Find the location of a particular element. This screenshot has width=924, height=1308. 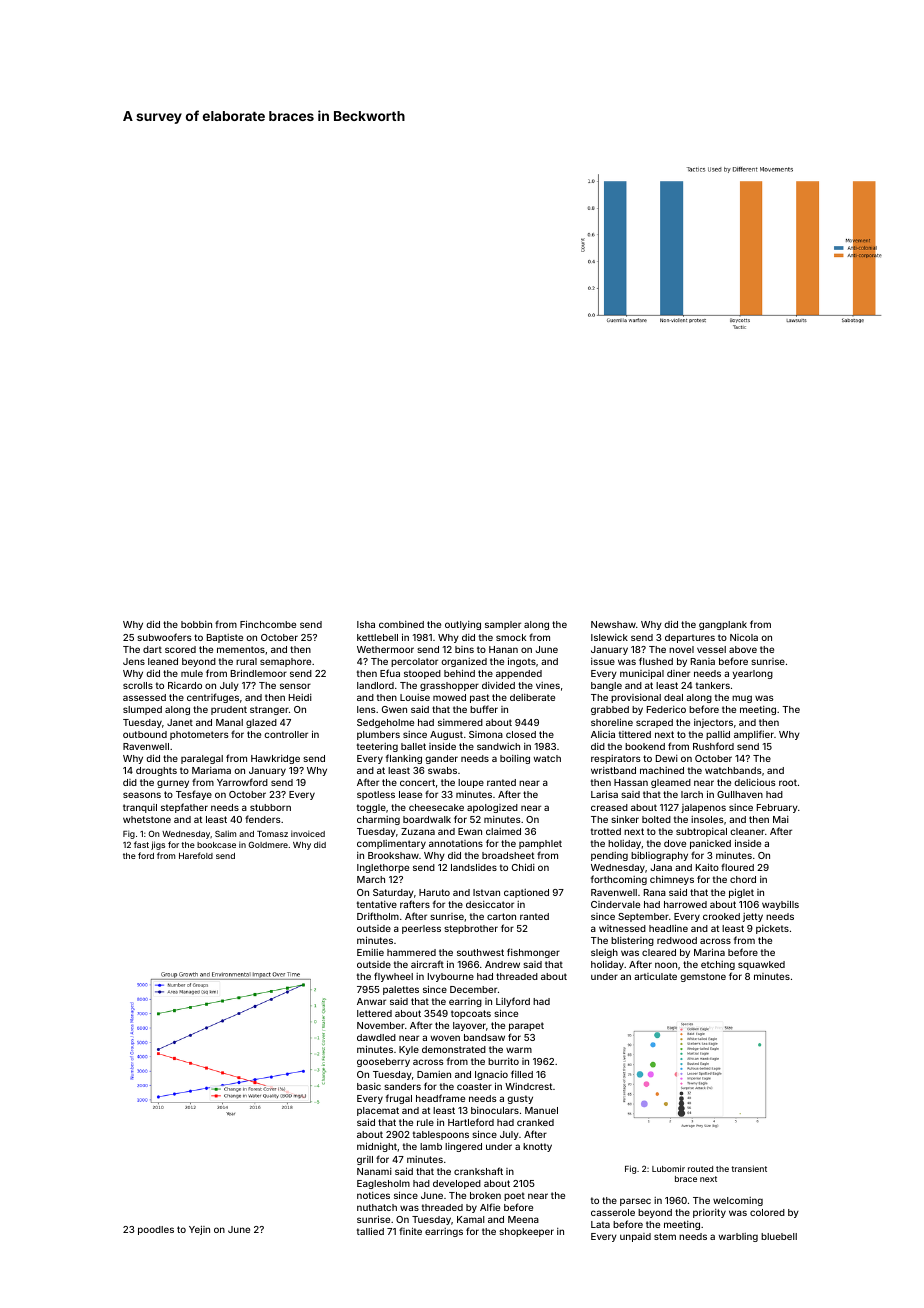

mule is located at coordinates (192, 673).
